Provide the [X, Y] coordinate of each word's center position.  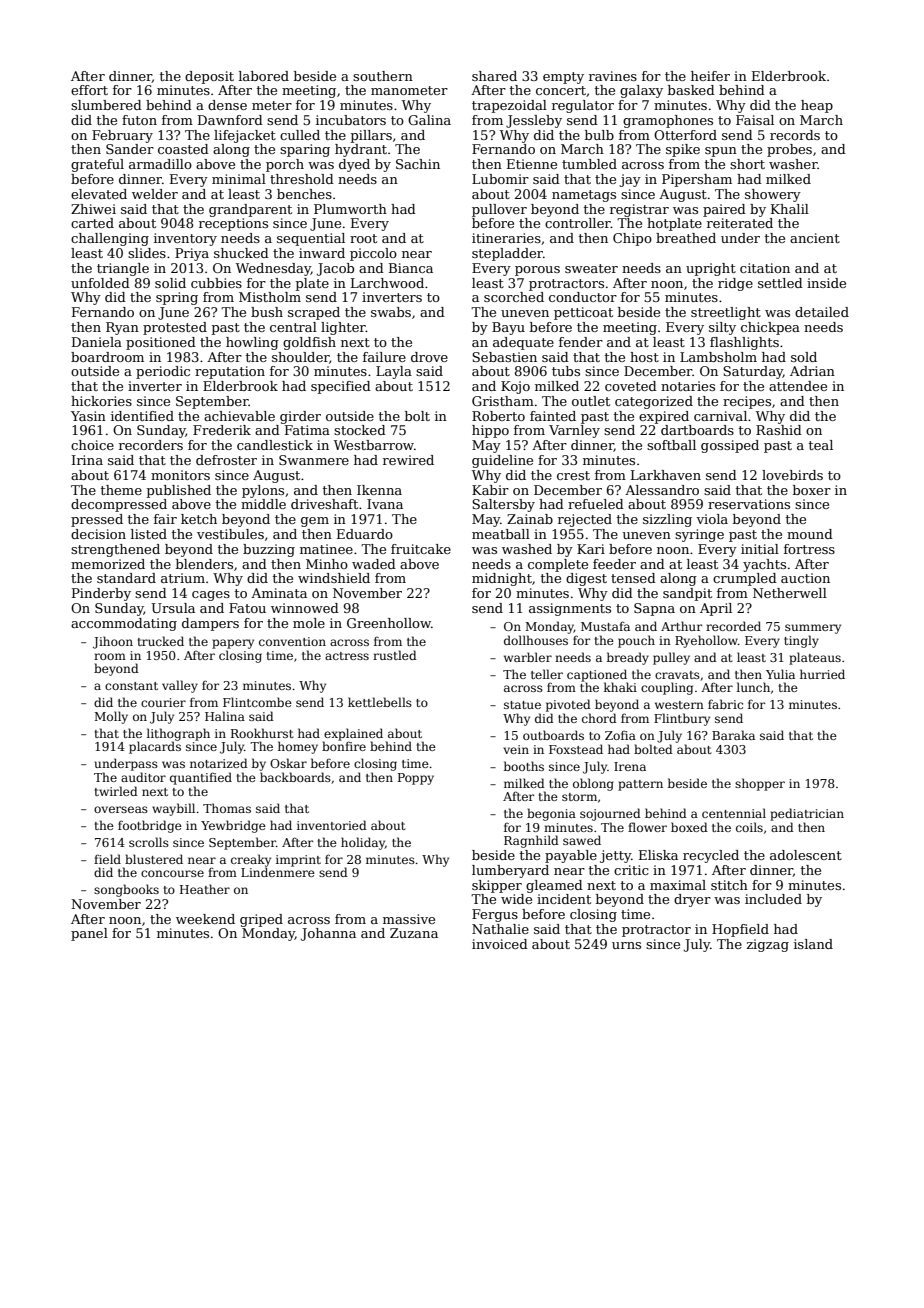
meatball [501, 534]
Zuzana [414, 933]
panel [89, 934]
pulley [671, 658]
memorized [108, 564]
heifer [710, 76]
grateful [97, 165]
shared [494, 76]
